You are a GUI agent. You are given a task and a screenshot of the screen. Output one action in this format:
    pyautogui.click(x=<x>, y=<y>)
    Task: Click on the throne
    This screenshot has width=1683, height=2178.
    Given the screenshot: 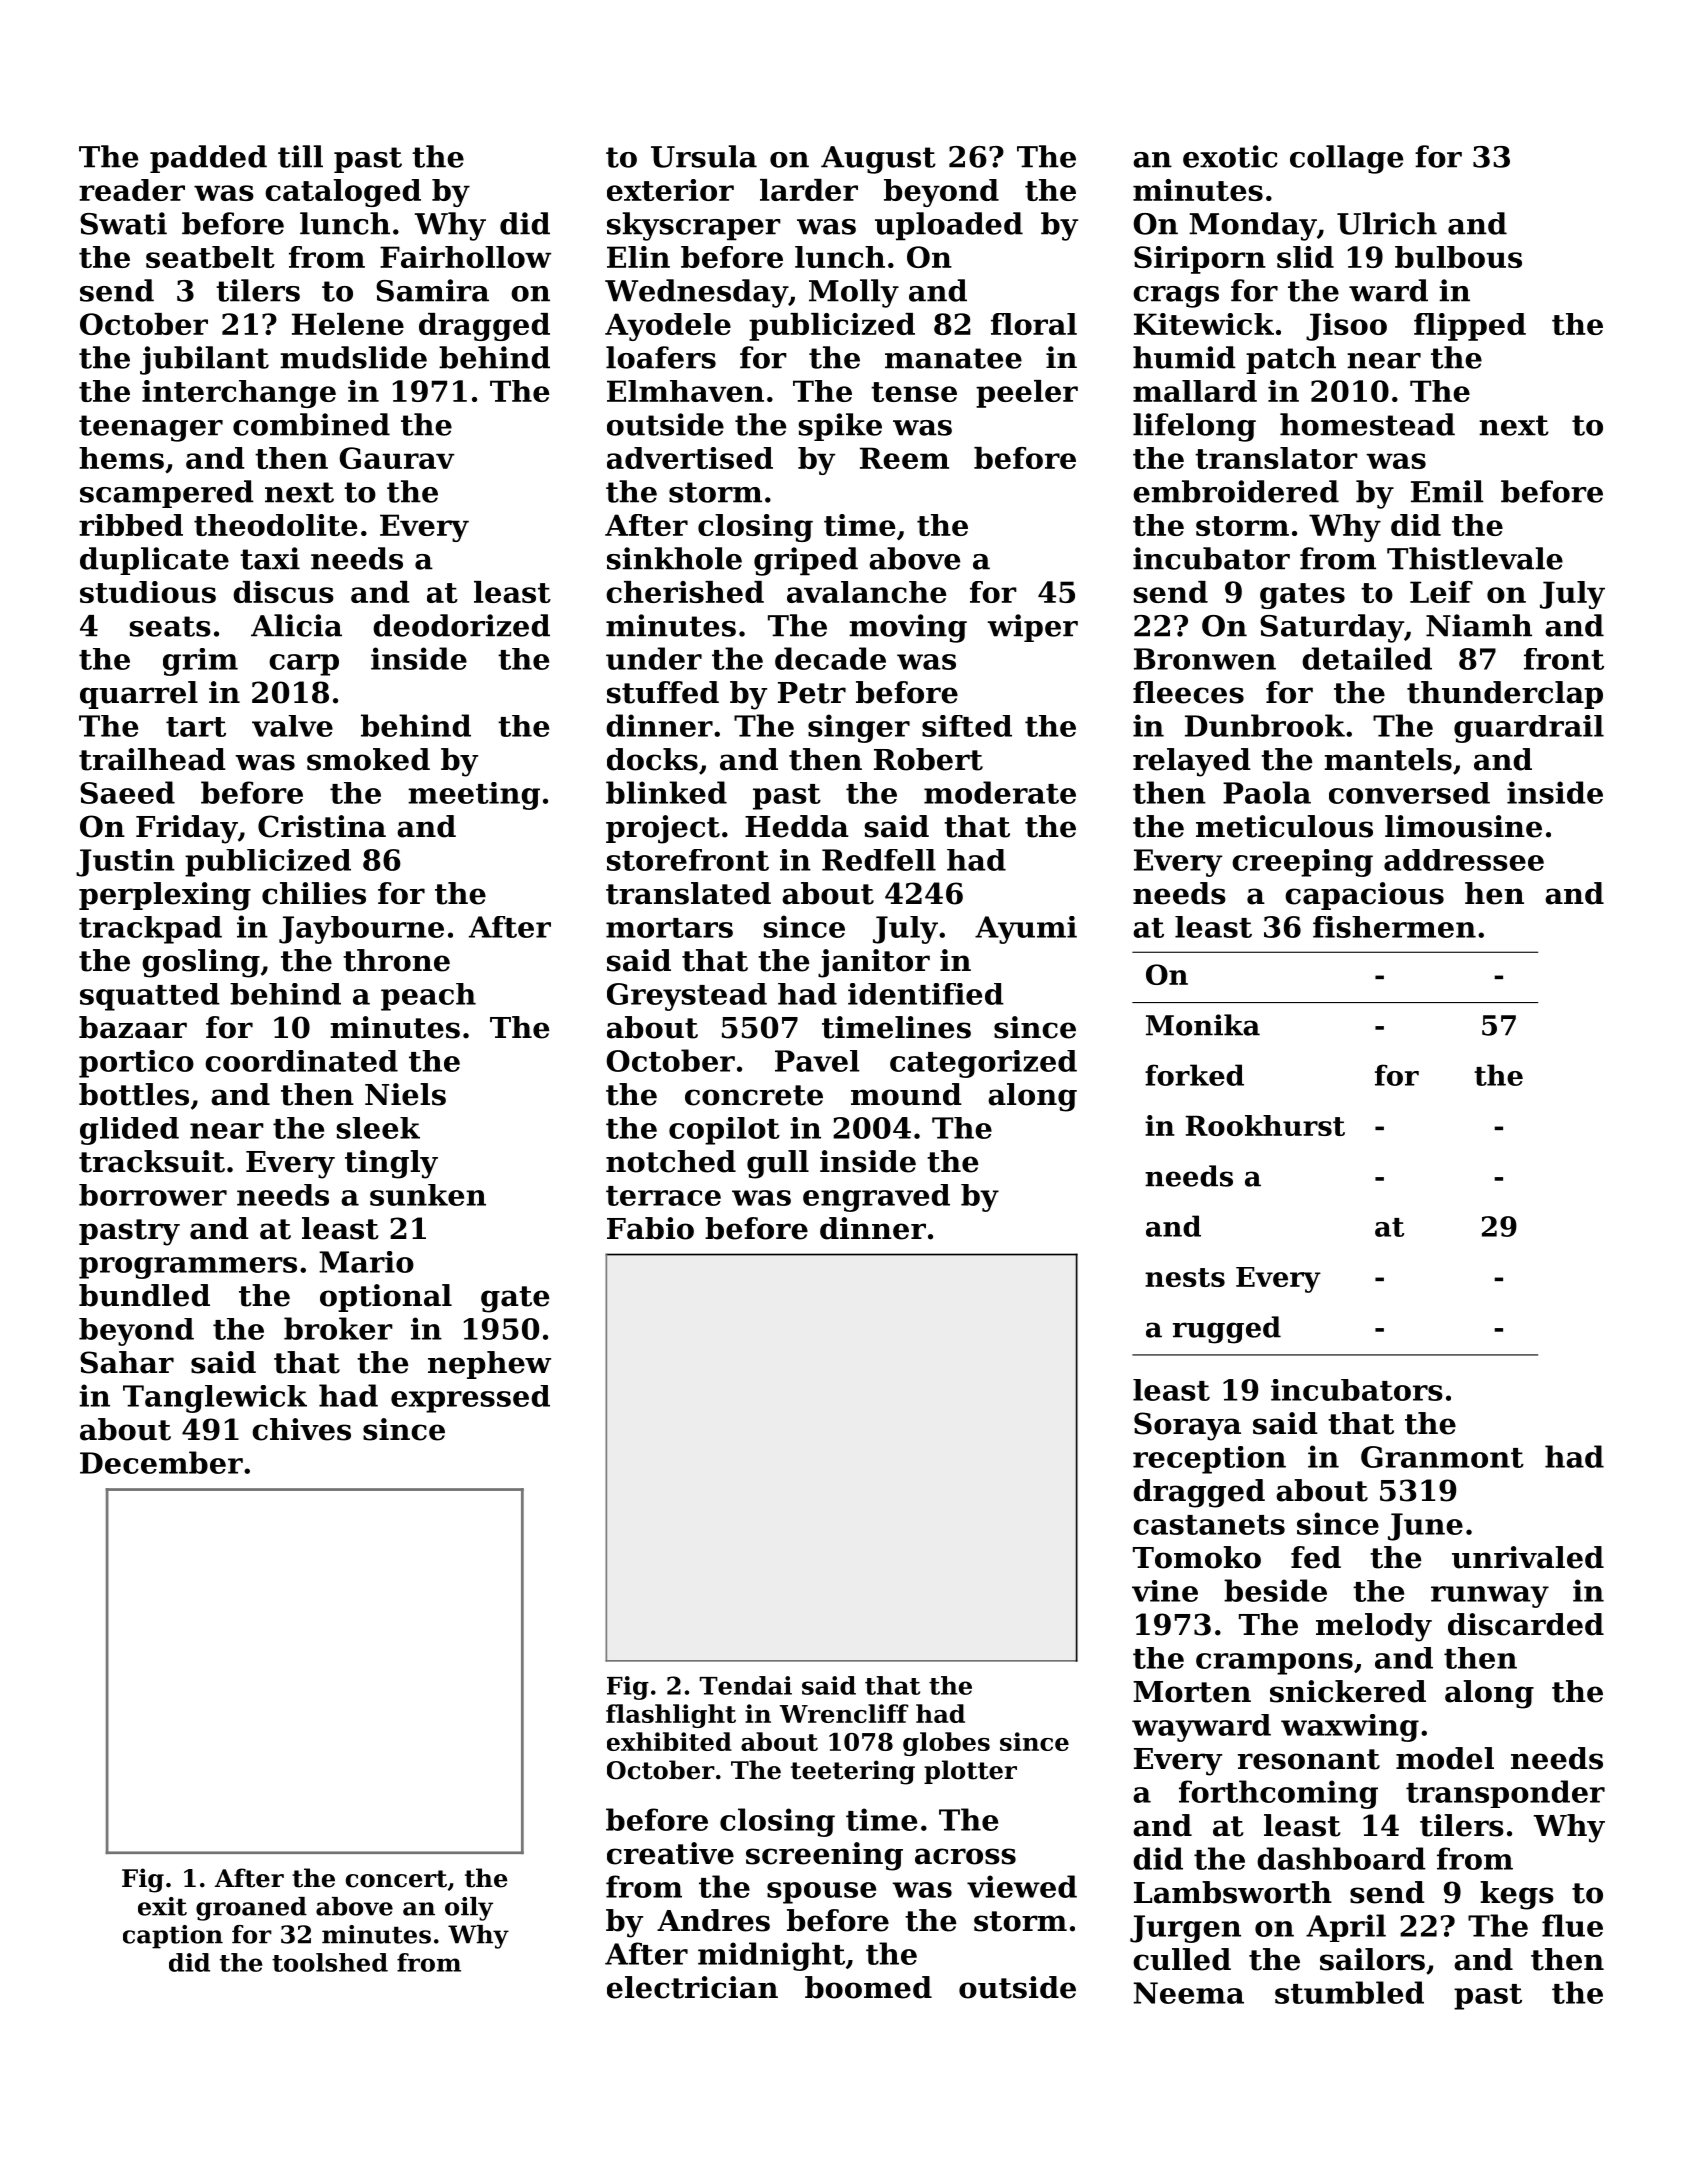 What is the action you would take?
    pyautogui.click(x=396, y=960)
